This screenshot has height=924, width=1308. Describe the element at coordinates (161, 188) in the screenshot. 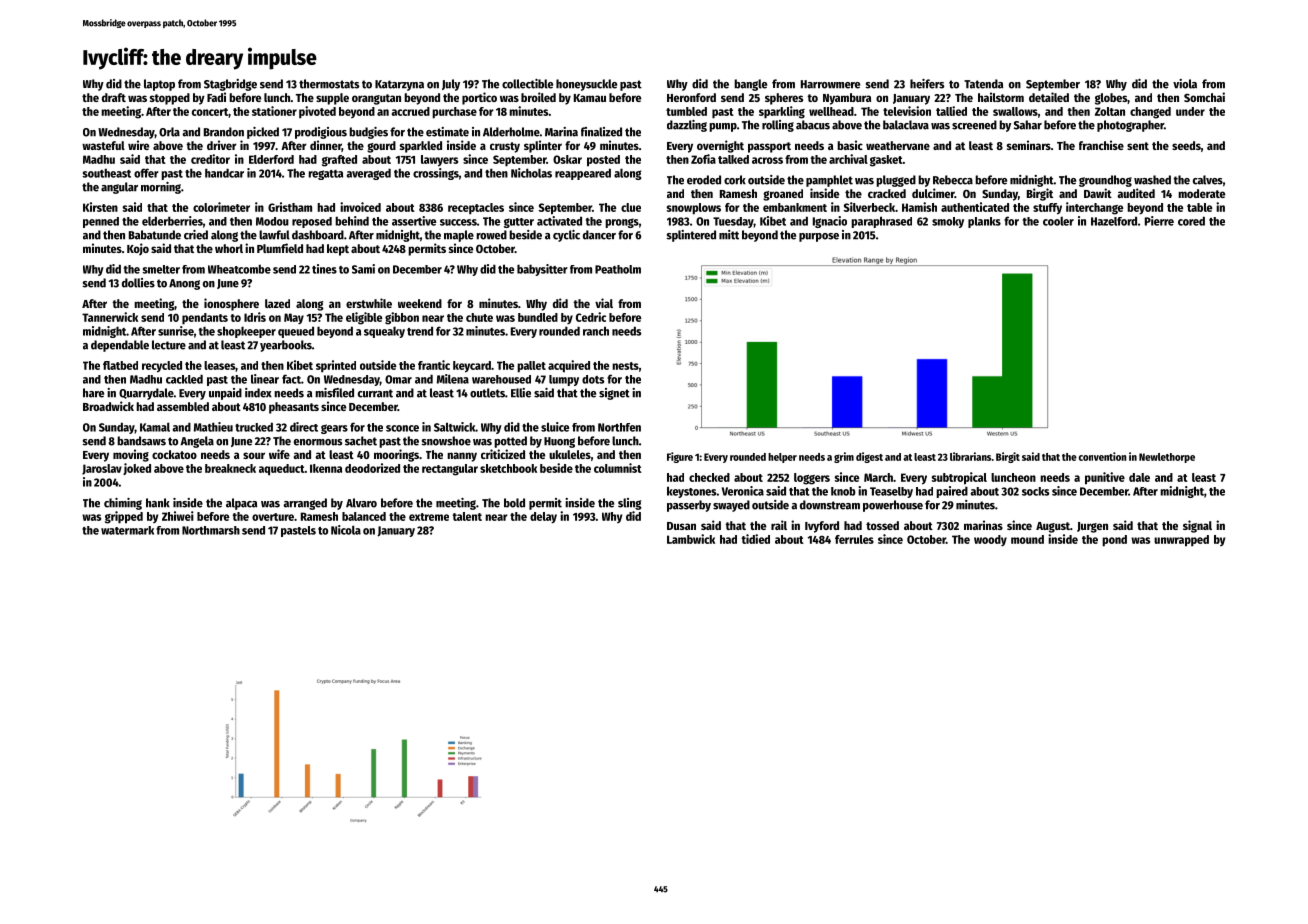

I see `morning` at that location.
